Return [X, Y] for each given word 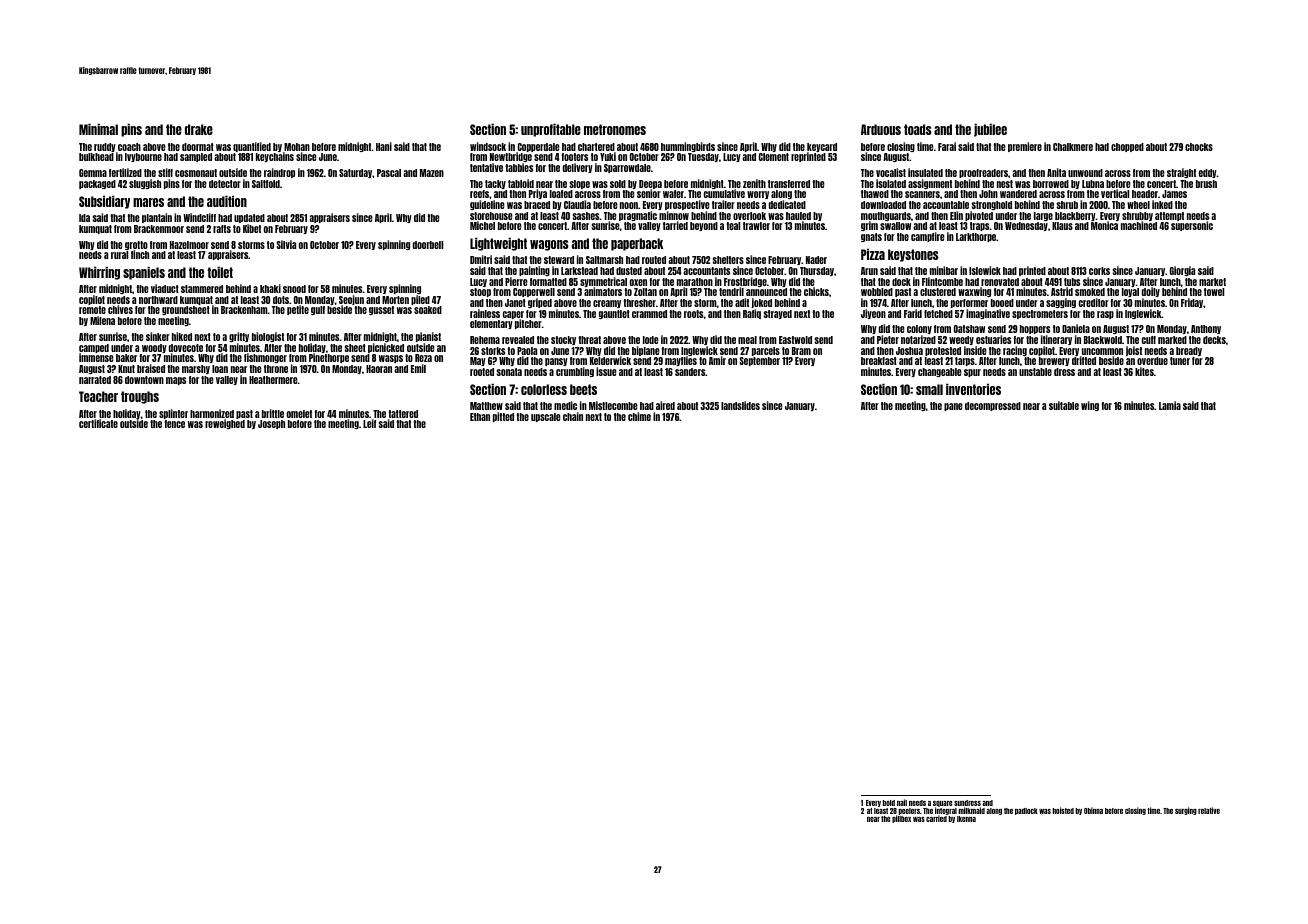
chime [639, 416]
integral [946, 812]
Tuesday [703, 157]
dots [281, 300]
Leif [369, 423]
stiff [165, 172]
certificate [98, 423]
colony [919, 330]
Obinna [1093, 810]
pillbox [901, 819]
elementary [491, 324]
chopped [1127, 147]
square [942, 804]
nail [902, 802]
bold [889, 803]
